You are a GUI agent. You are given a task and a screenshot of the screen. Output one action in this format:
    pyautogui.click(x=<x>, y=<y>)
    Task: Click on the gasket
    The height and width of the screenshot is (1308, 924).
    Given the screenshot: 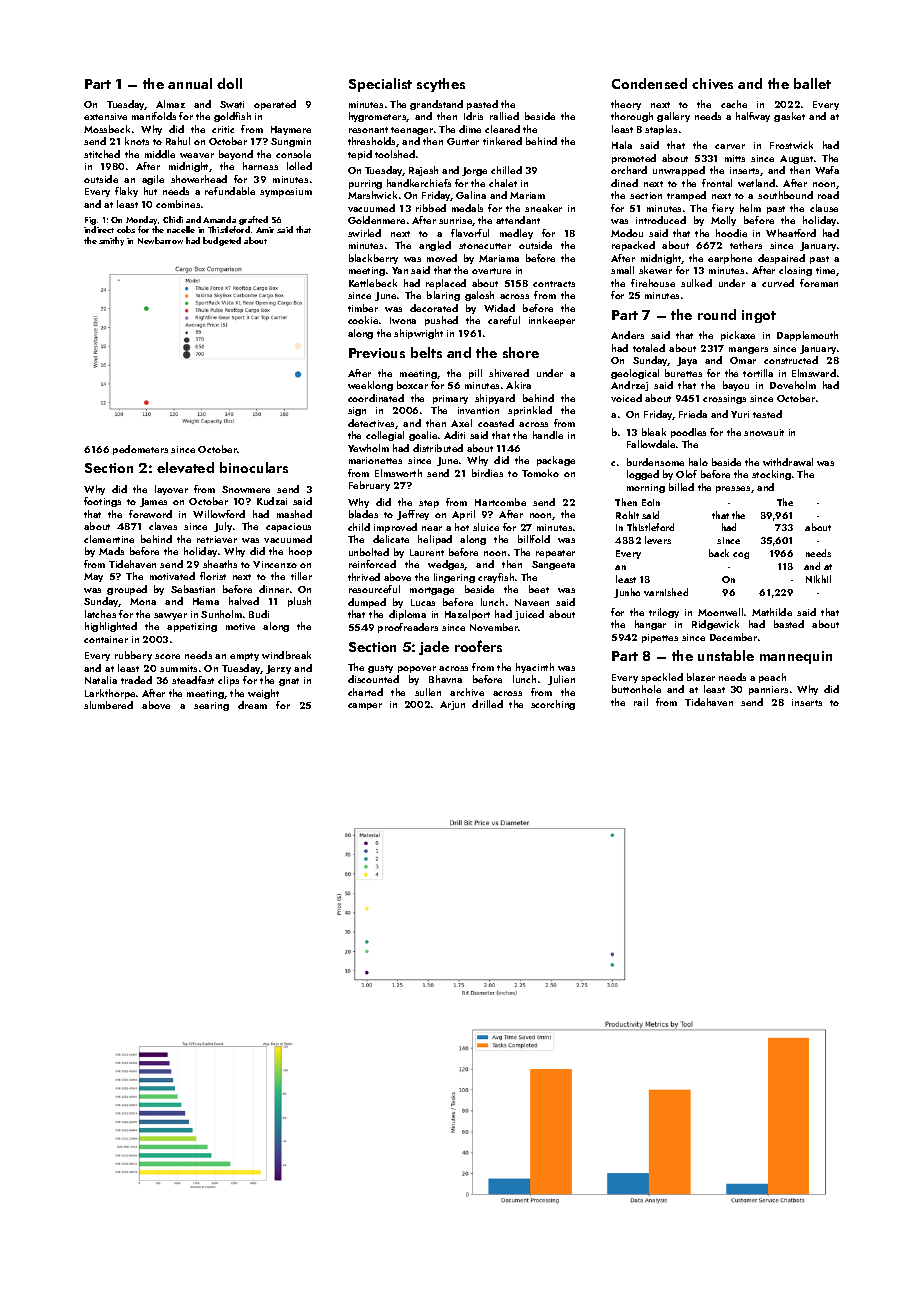 What is the action you would take?
    pyautogui.click(x=789, y=117)
